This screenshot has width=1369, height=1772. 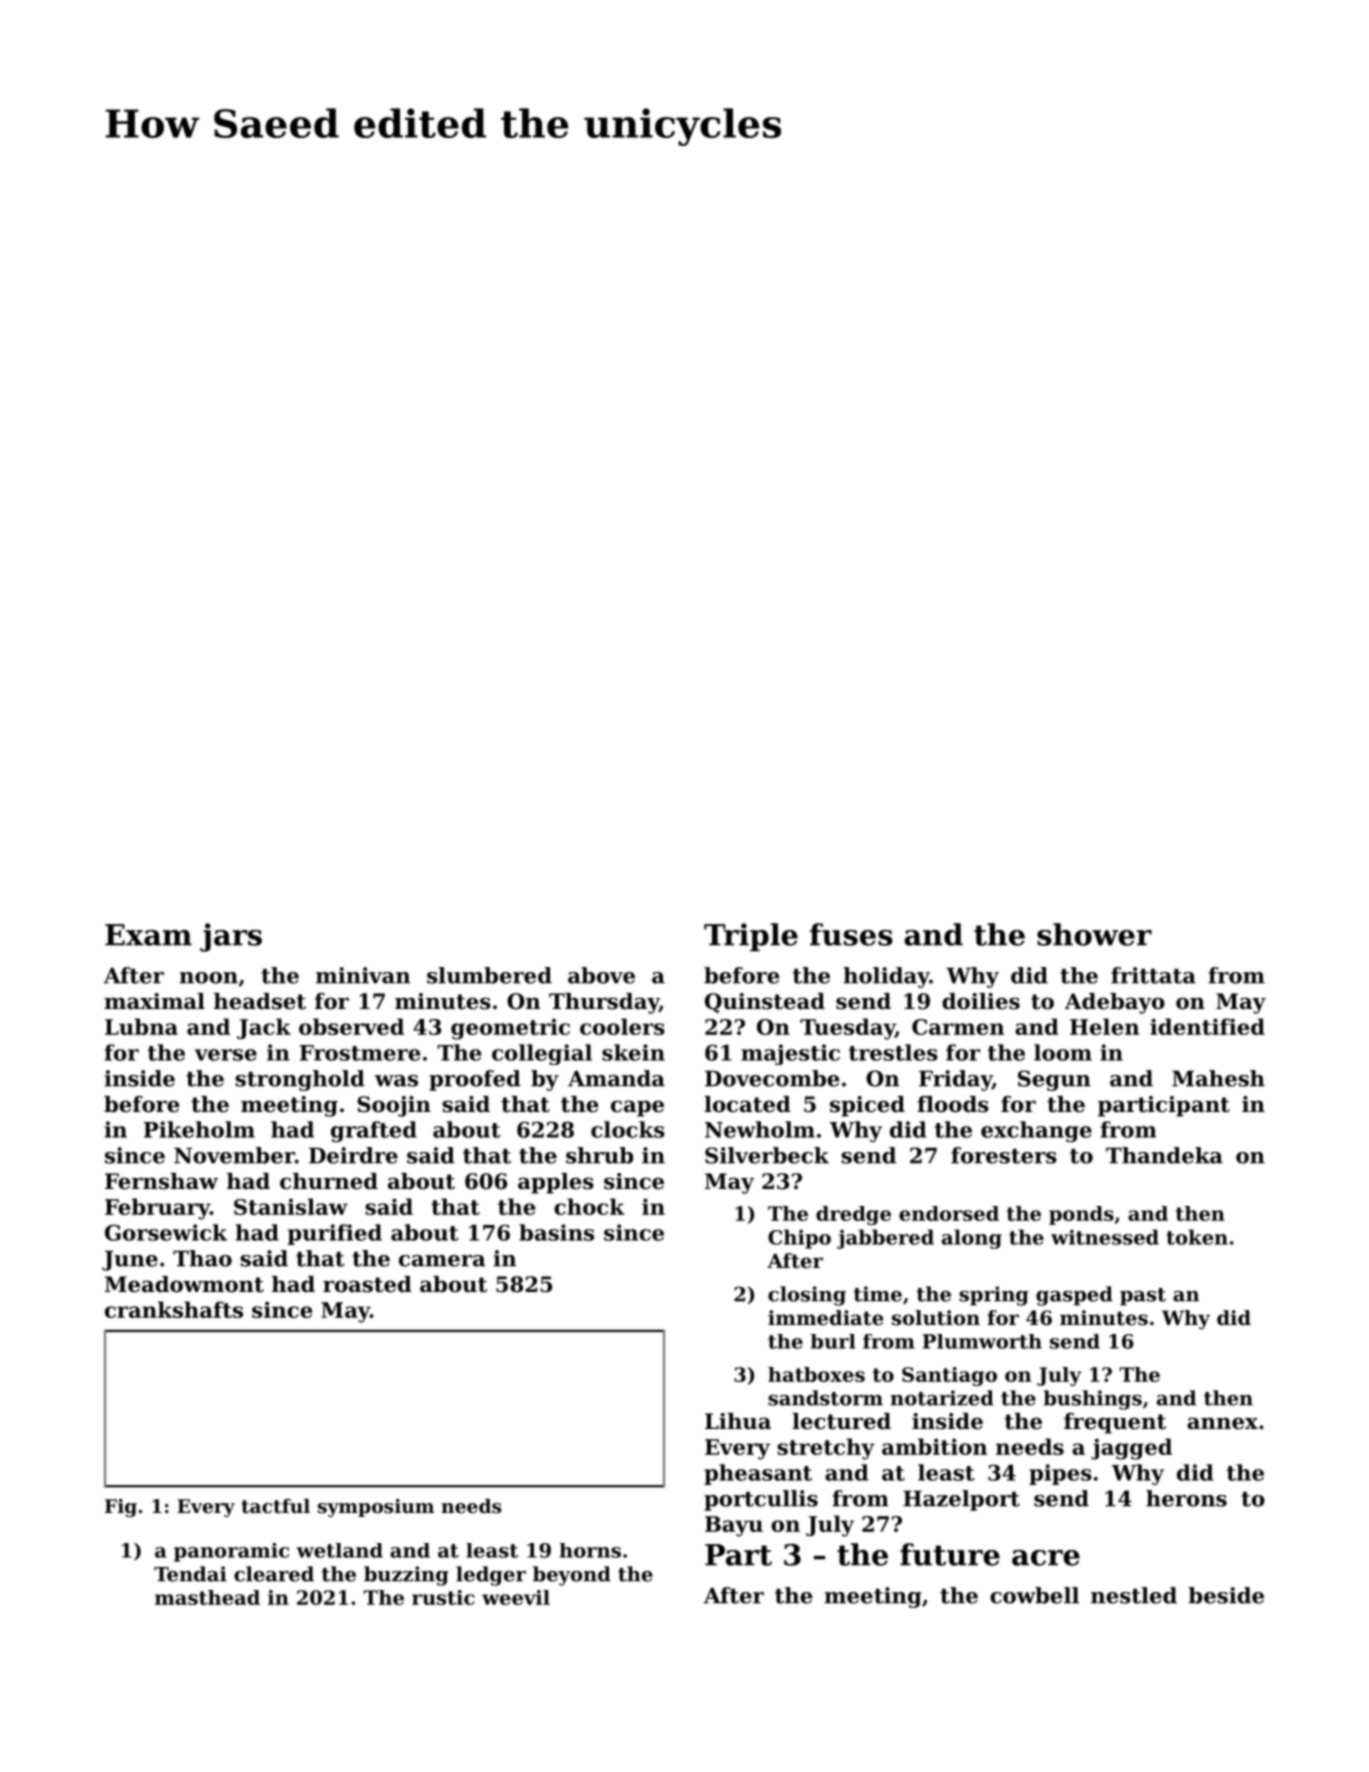 I want to click on identified, so click(x=1207, y=1026).
